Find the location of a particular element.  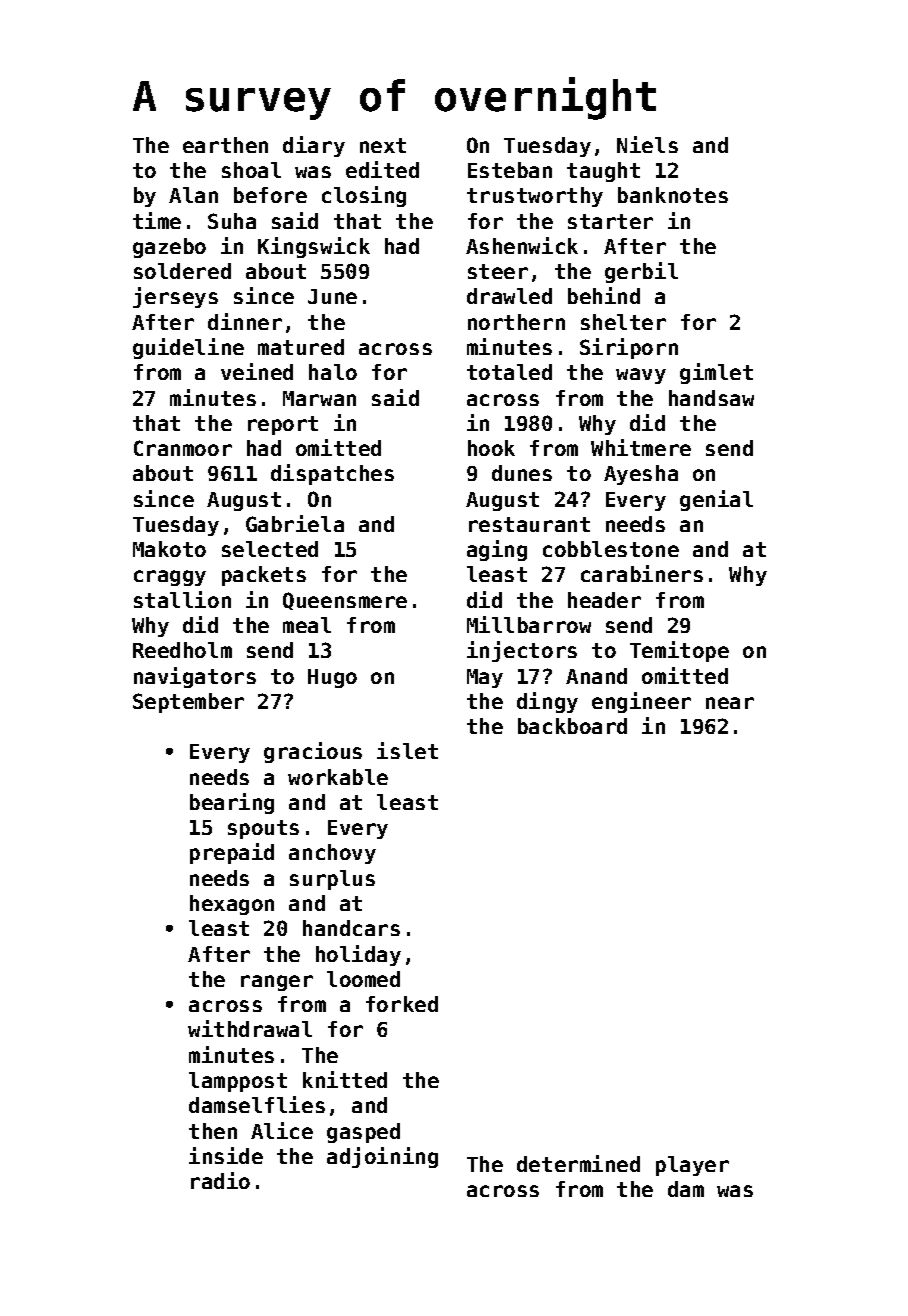

Reedholm is located at coordinates (182, 650).
